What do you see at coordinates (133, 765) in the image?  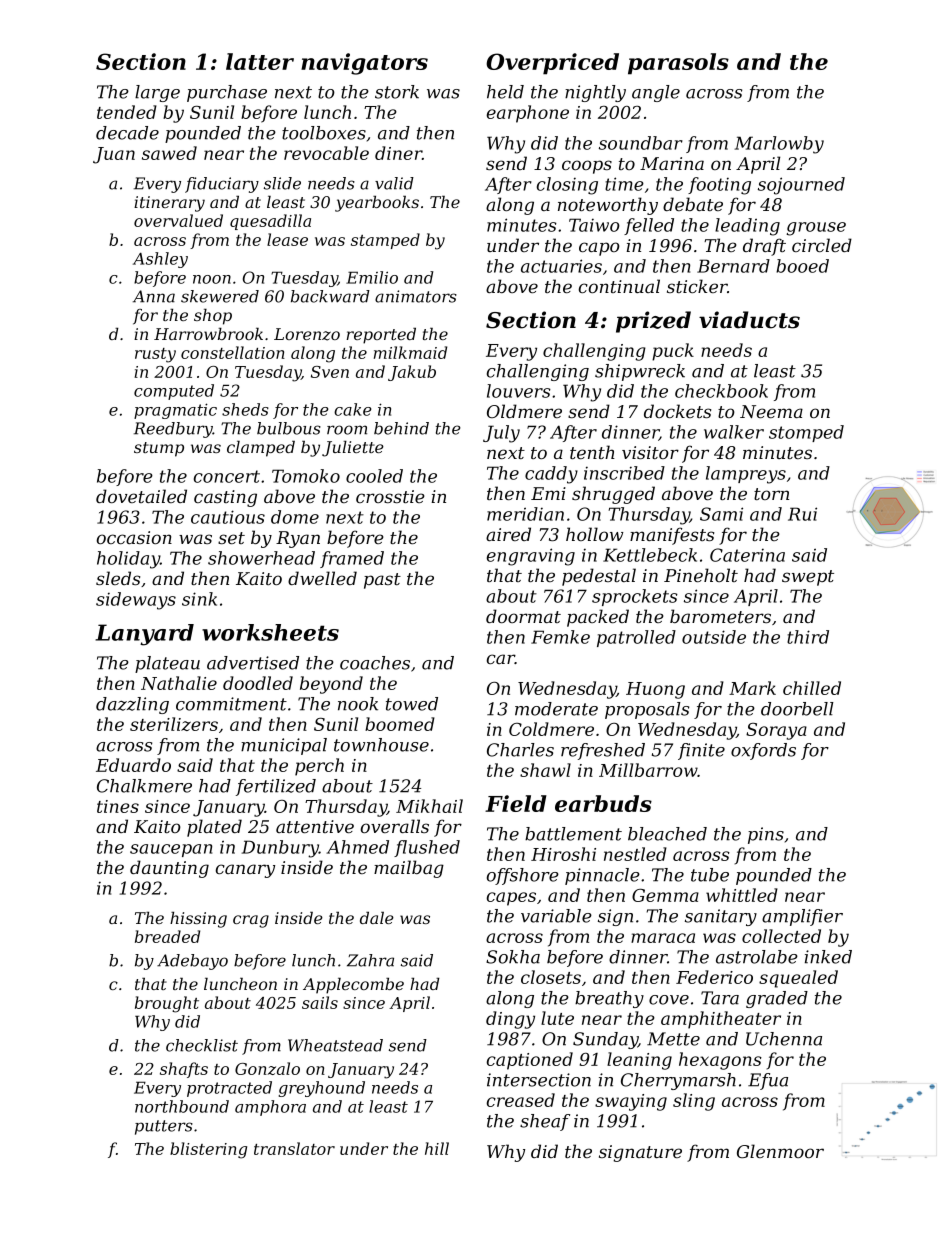 I see `Eduardo` at bounding box center [133, 765].
